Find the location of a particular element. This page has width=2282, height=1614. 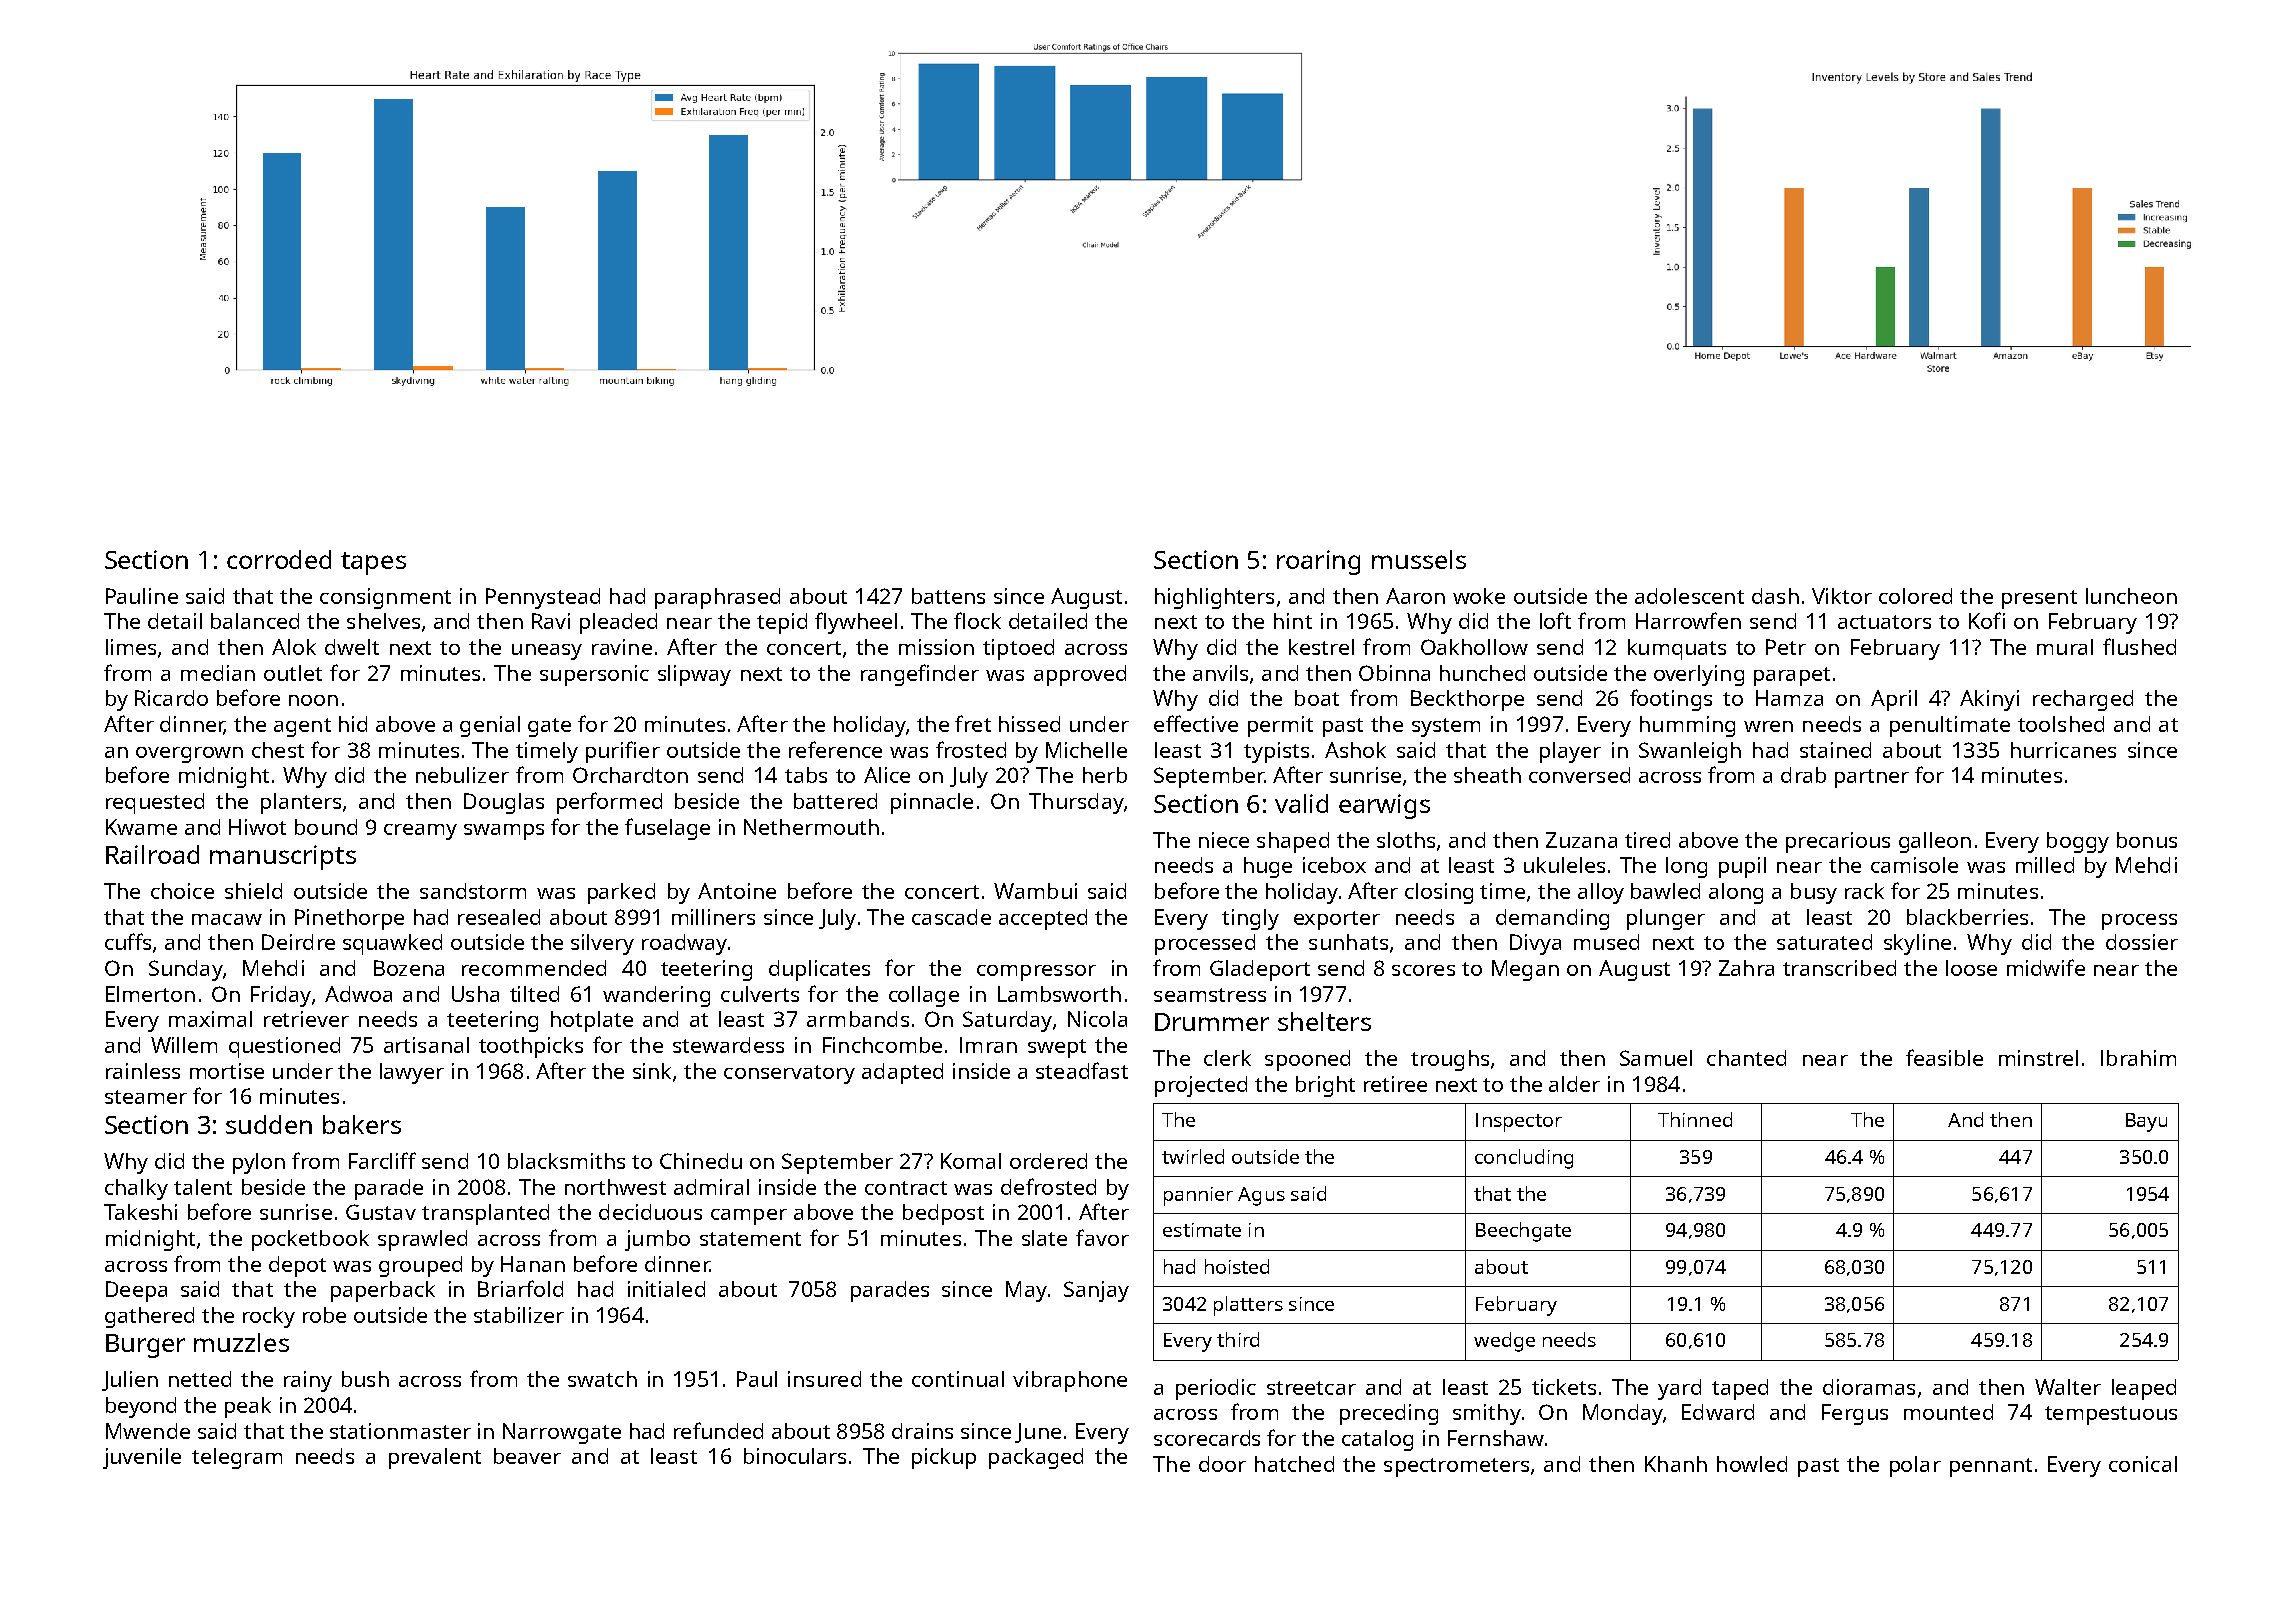

Deepa is located at coordinates (136, 1291).
